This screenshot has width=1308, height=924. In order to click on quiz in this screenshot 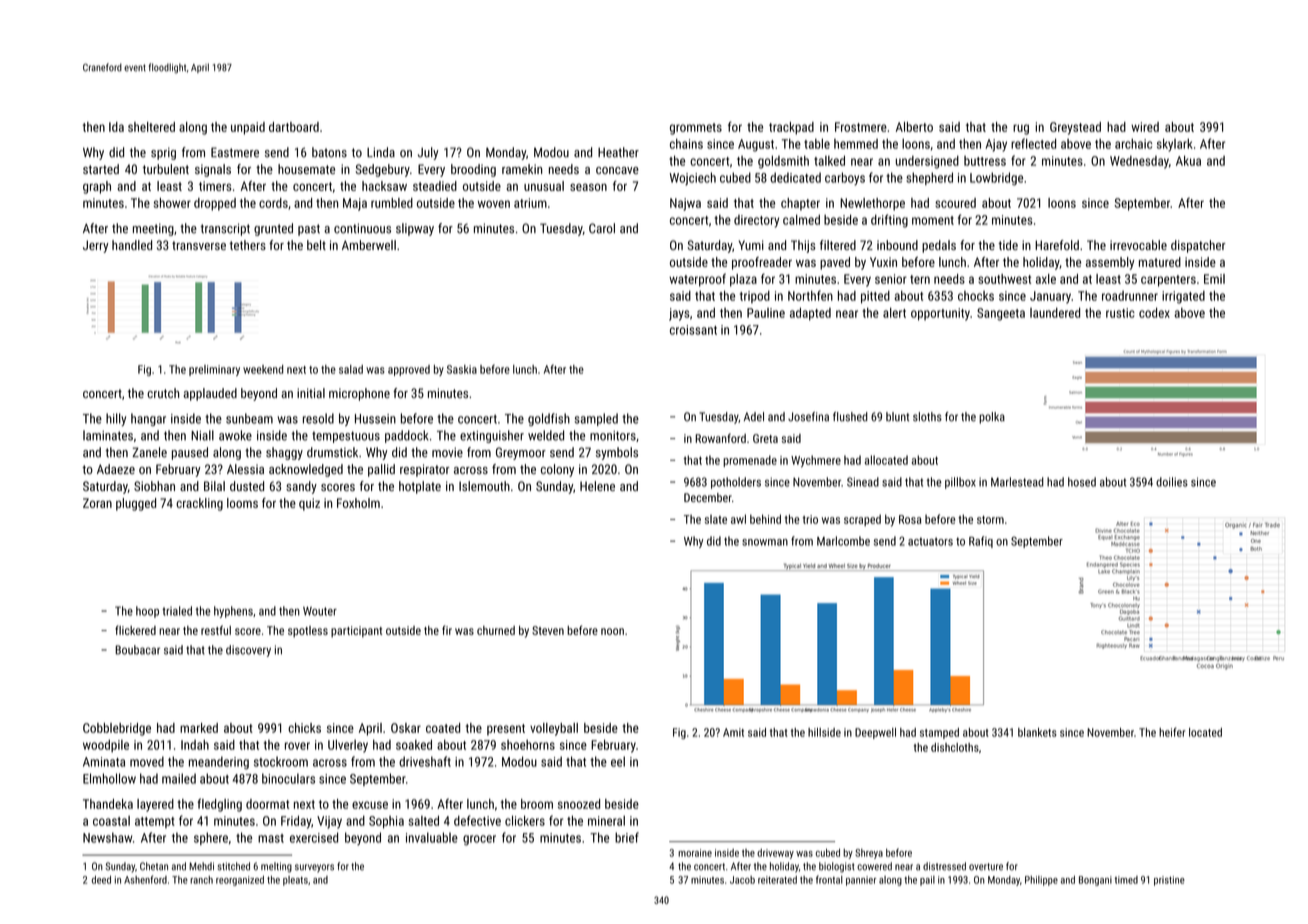, I will do `click(309, 504)`.
